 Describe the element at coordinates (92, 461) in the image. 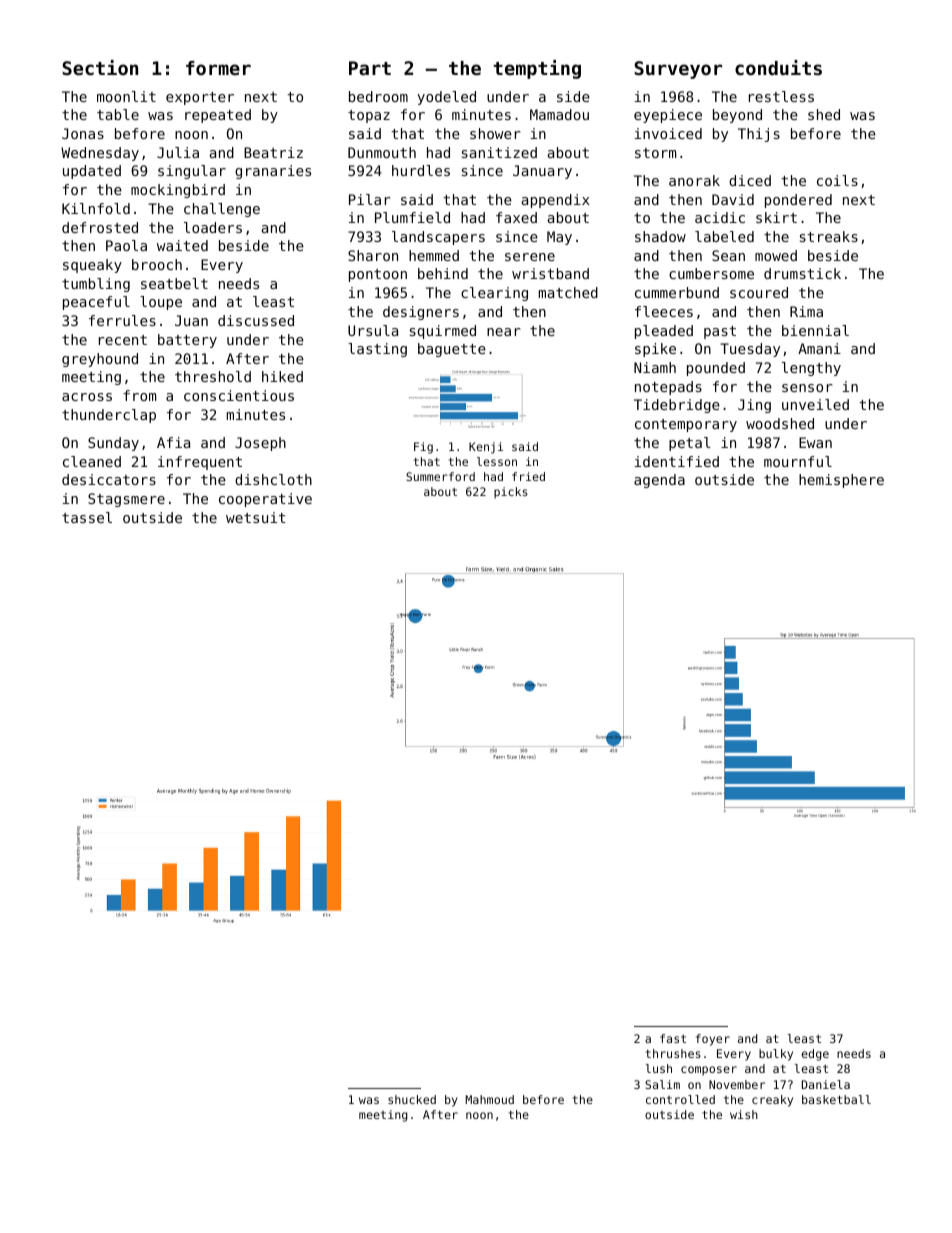

I see `cleaned` at that location.
